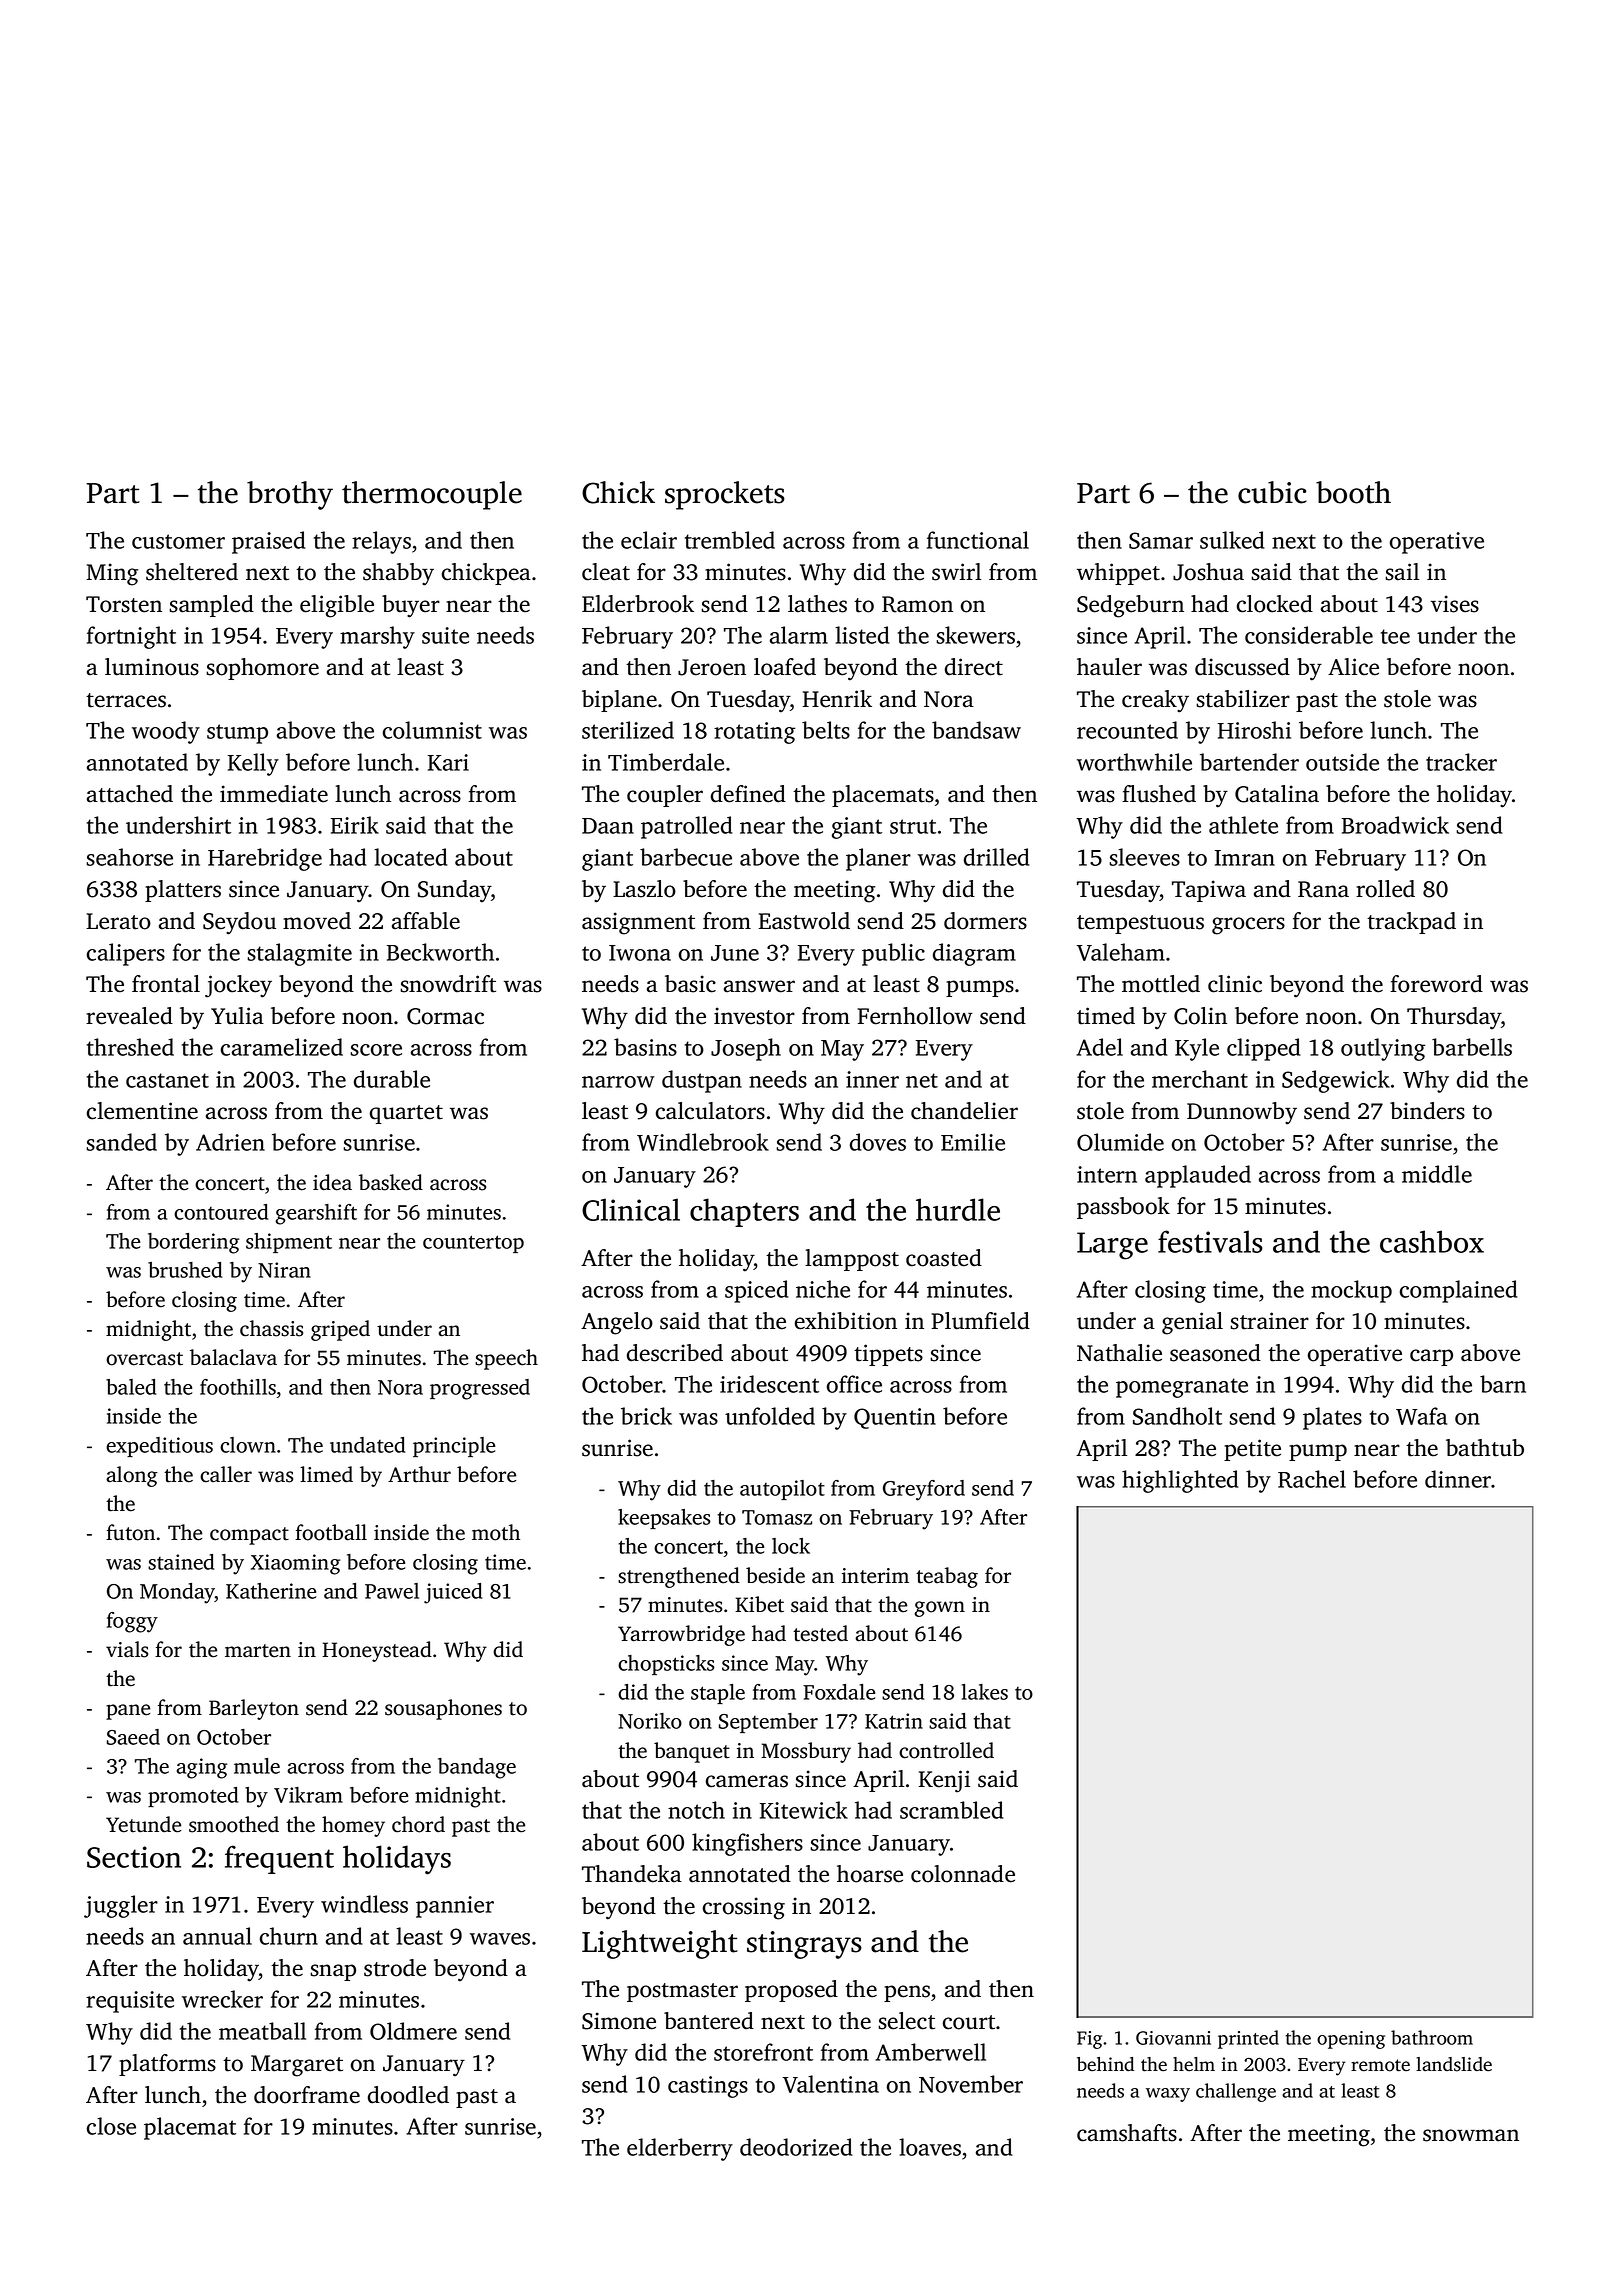 The width and height of the image is (1620, 2292). I want to click on smoothed, so click(234, 1824).
